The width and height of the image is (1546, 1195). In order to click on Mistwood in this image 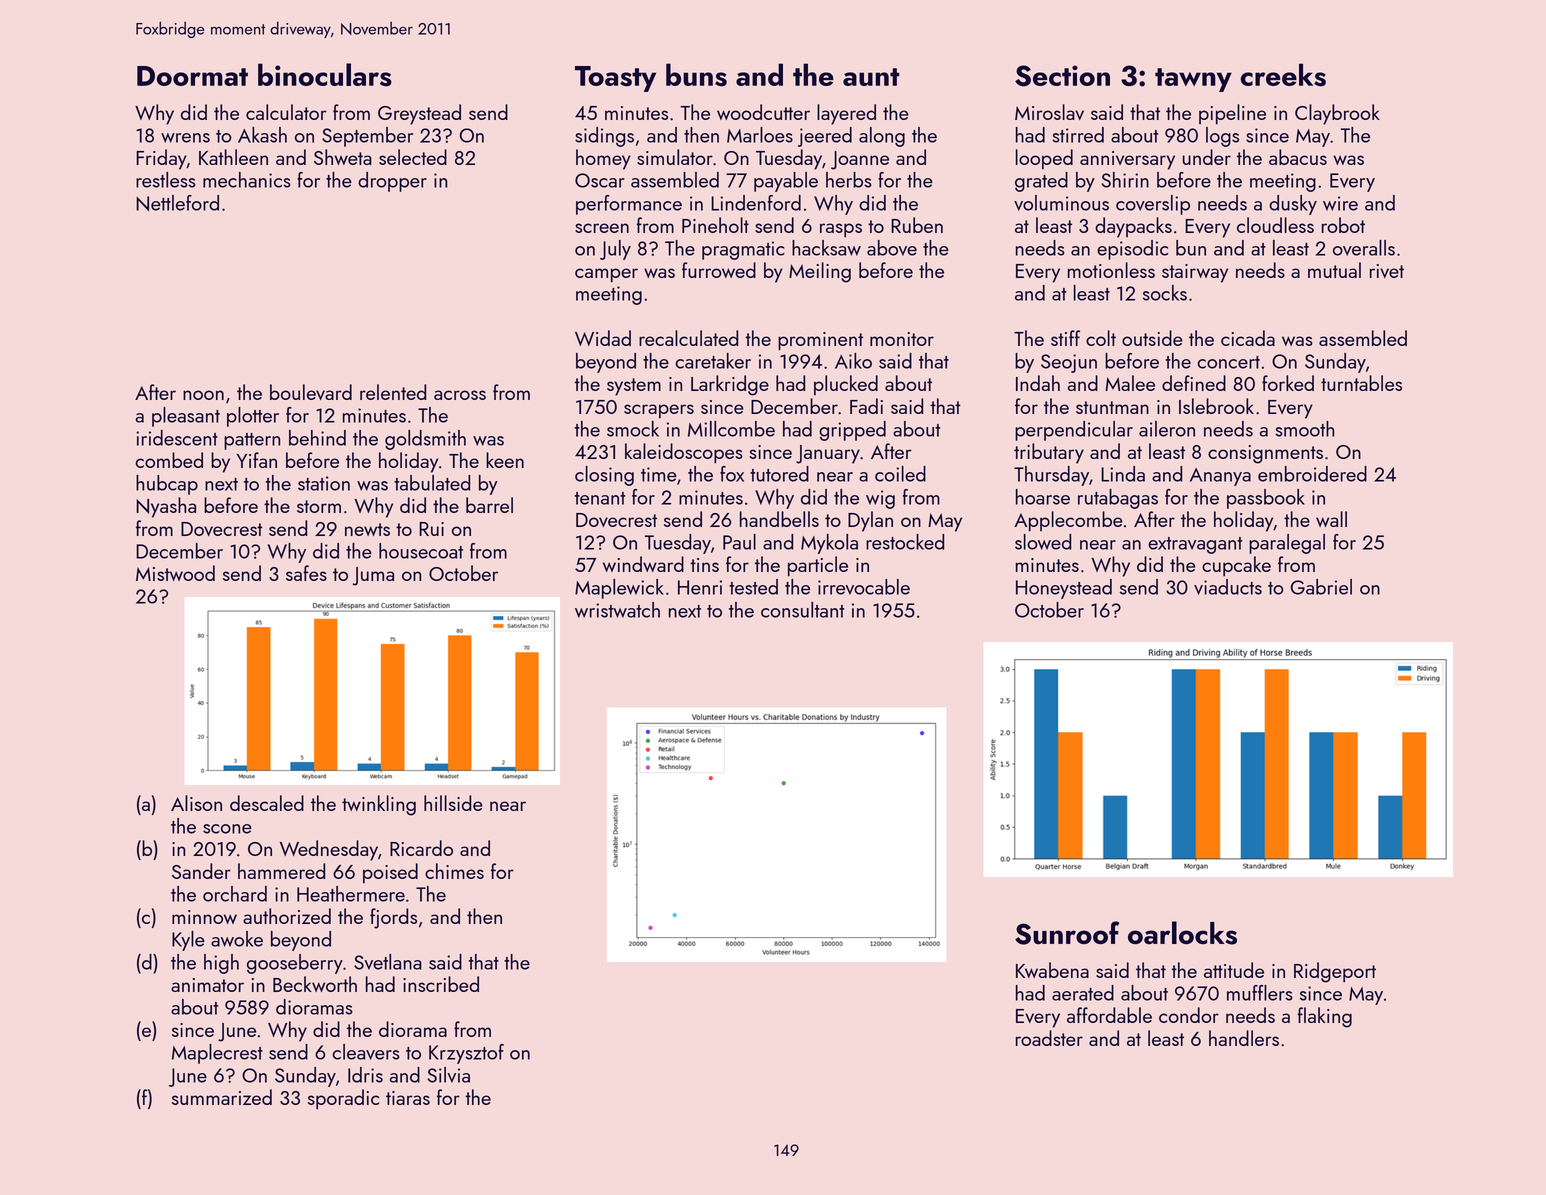, I will do `click(175, 573)`.
